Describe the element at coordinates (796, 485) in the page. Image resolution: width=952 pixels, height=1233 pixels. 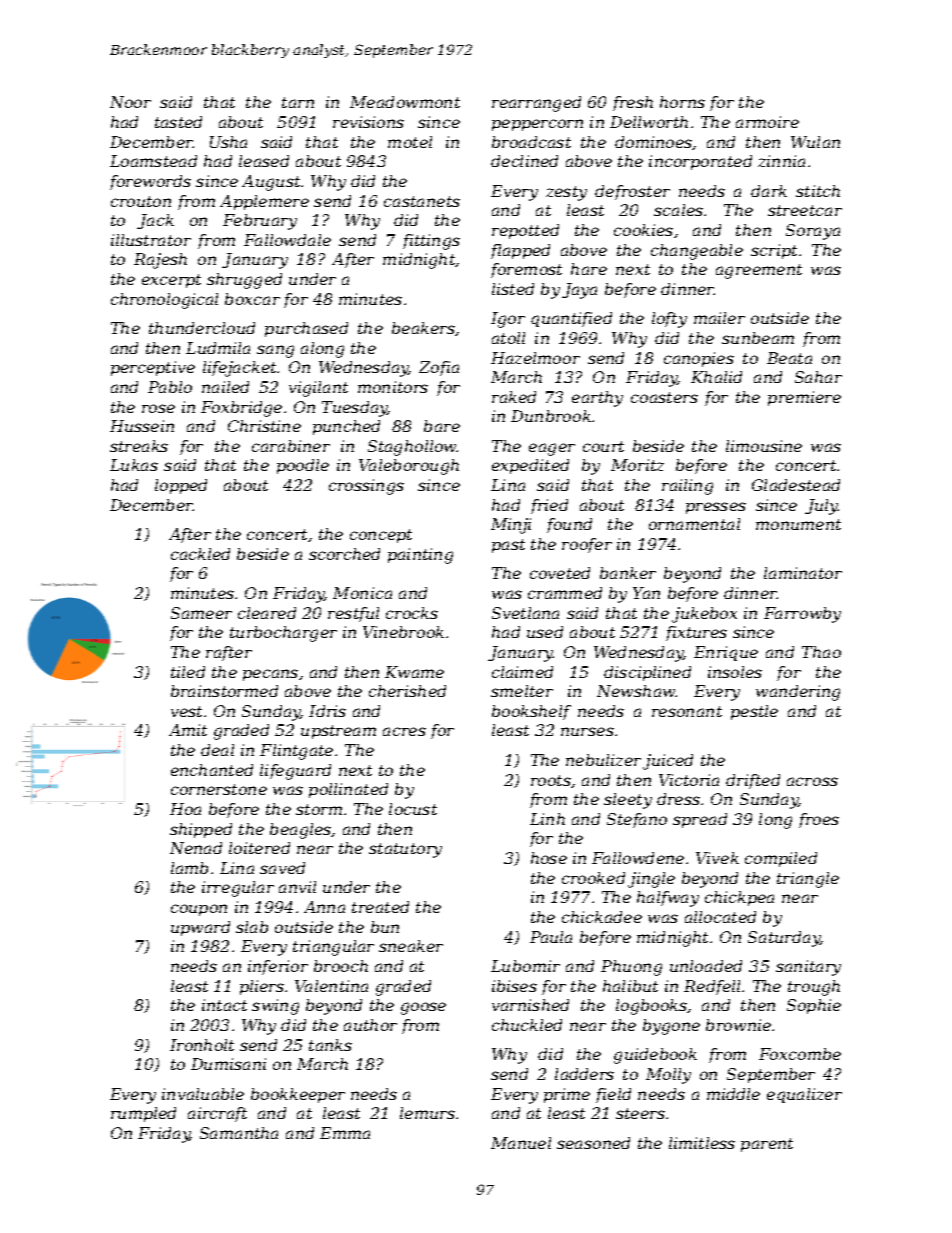
I see `Gladestead` at that location.
